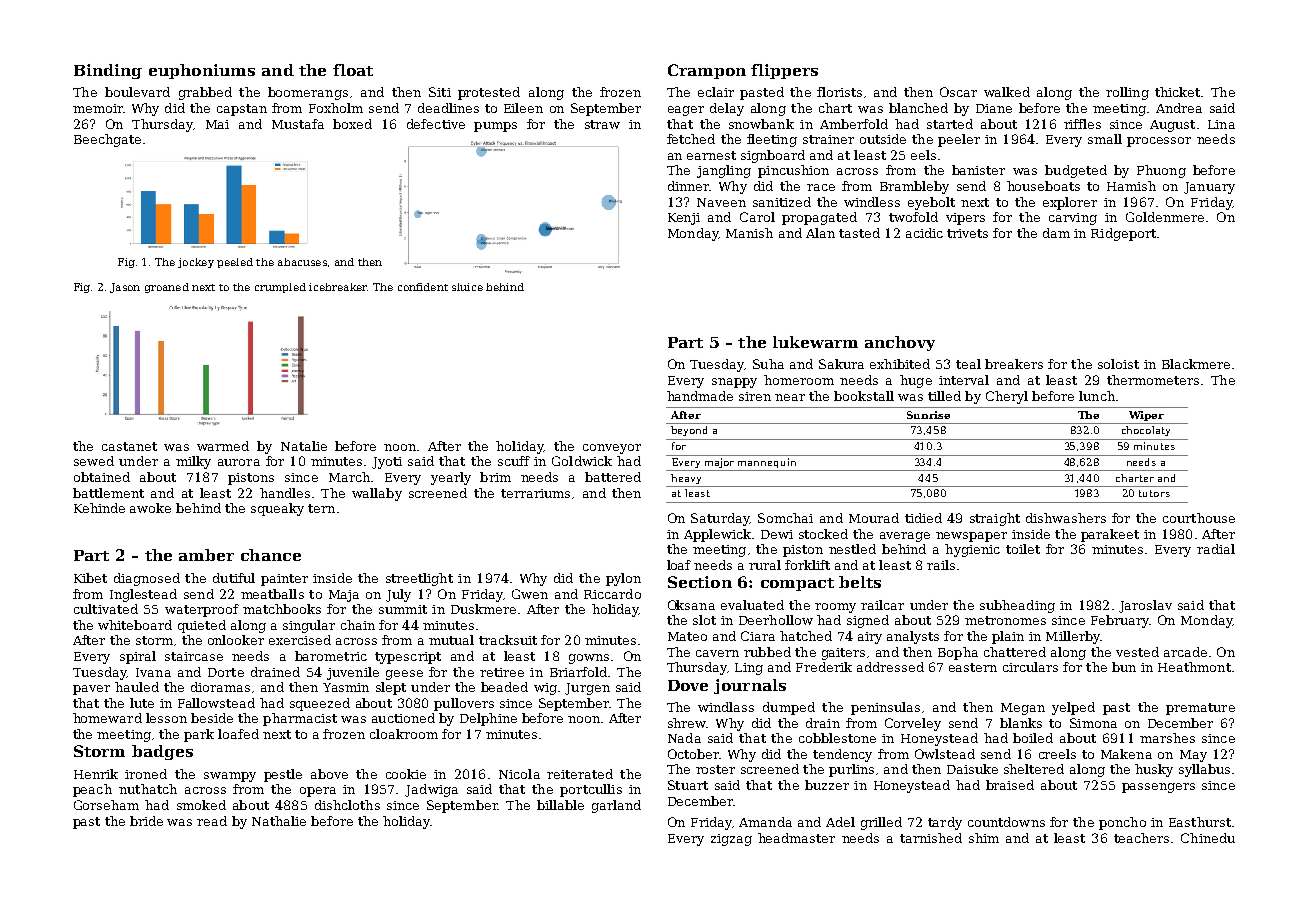 The width and height of the page is (1308, 924). Describe the element at coordinates (535, 493) in the page. I see `terrariums` at that location.
